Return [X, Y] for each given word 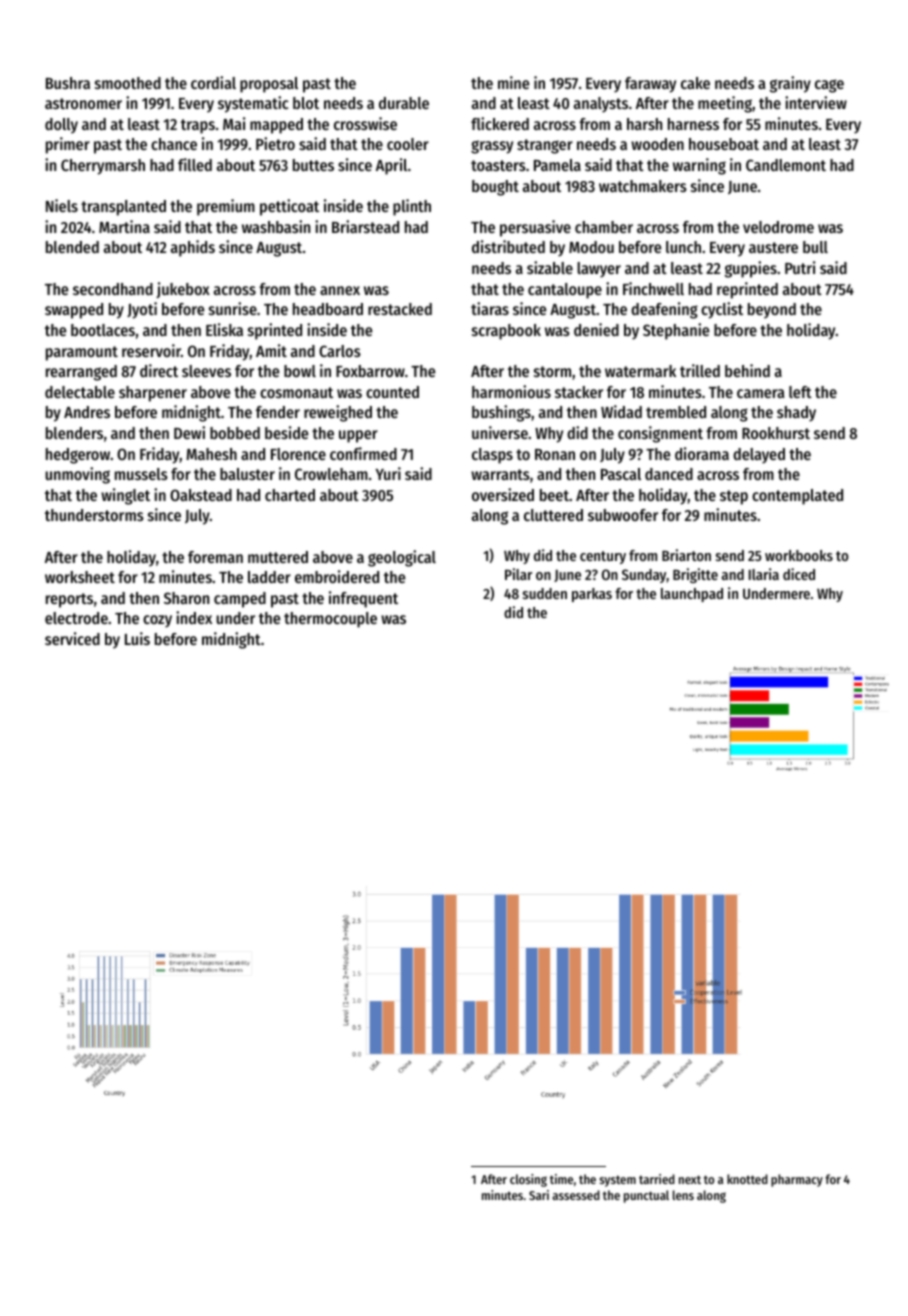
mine [514, 82]
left [800, 392]
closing [528, 1180]
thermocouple [330, 620]
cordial [213, 82]
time [561, 1179]
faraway [650, 85]
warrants [500, 474]
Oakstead [201, 495]
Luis [137, 638]
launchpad [692, 595]
